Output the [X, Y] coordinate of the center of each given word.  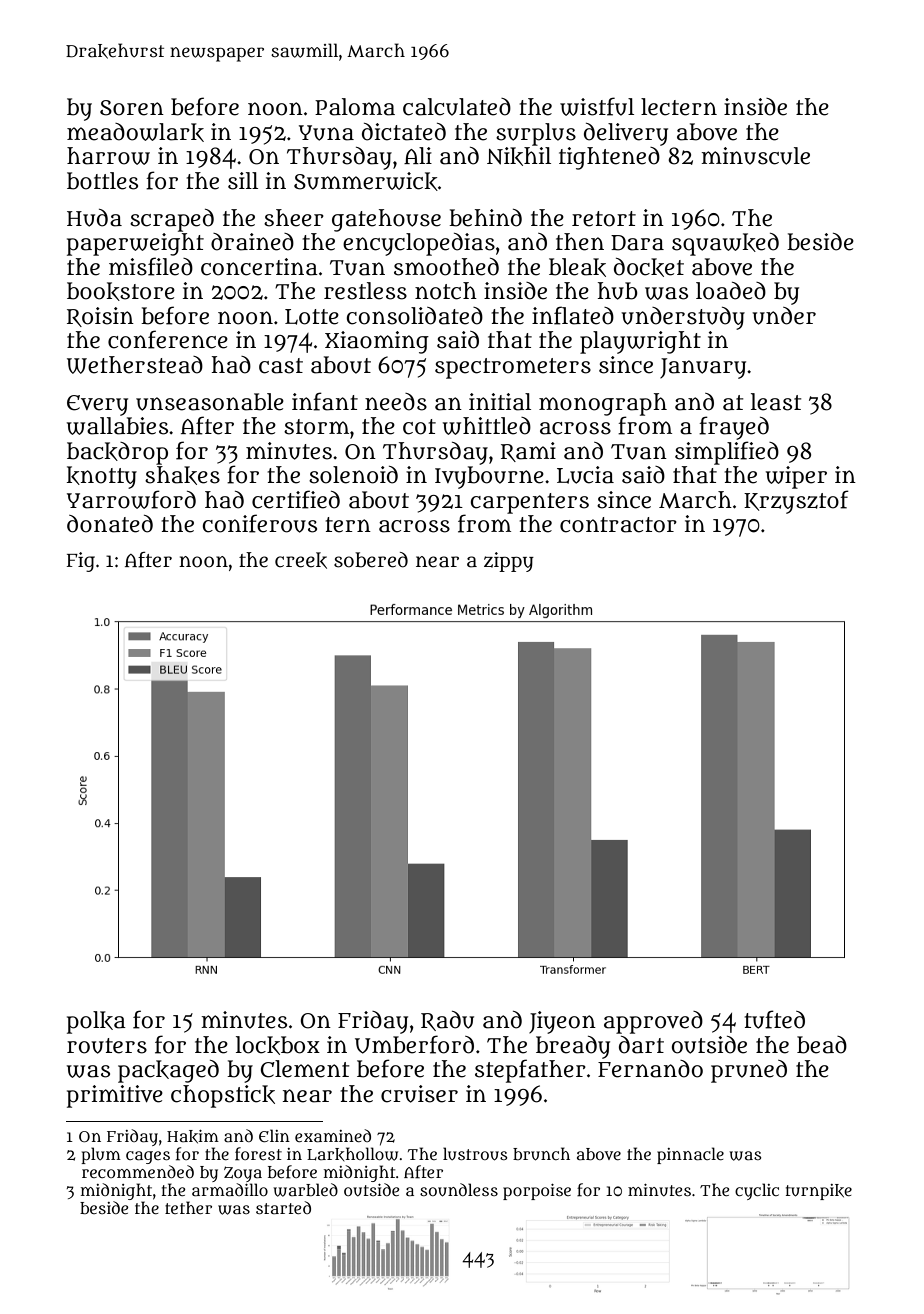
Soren [132, 108]
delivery [626, 134]
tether [188, 1207]
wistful [597, 106]
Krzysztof [796, 502]
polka [96, 1022]
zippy [509, 562]
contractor [618, 525]
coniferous [260, 523]
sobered [371, 560]
